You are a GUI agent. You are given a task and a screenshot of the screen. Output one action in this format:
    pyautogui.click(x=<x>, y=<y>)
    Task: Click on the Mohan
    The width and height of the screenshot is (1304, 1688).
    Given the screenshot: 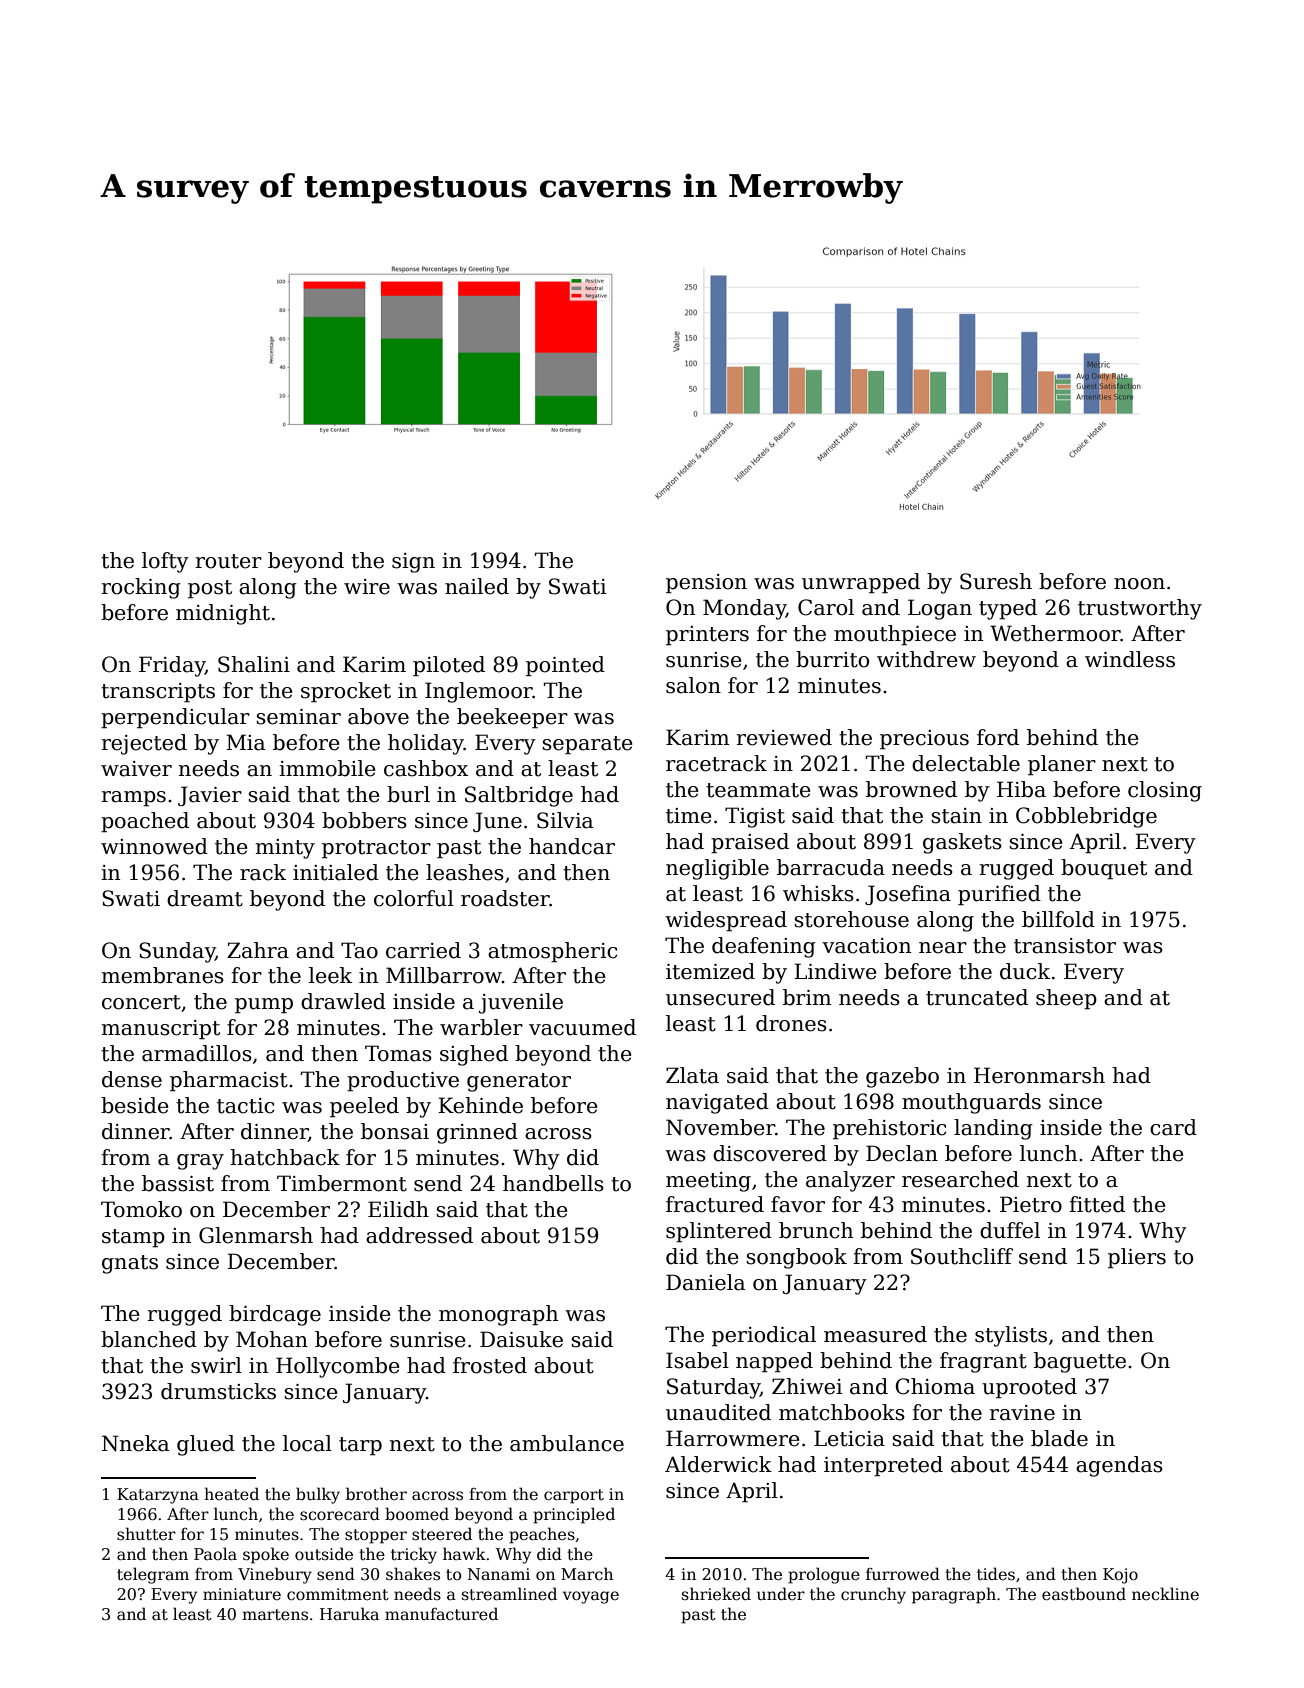 What is the action you would take?
    pyautogui.click(x=272, y=1339)
